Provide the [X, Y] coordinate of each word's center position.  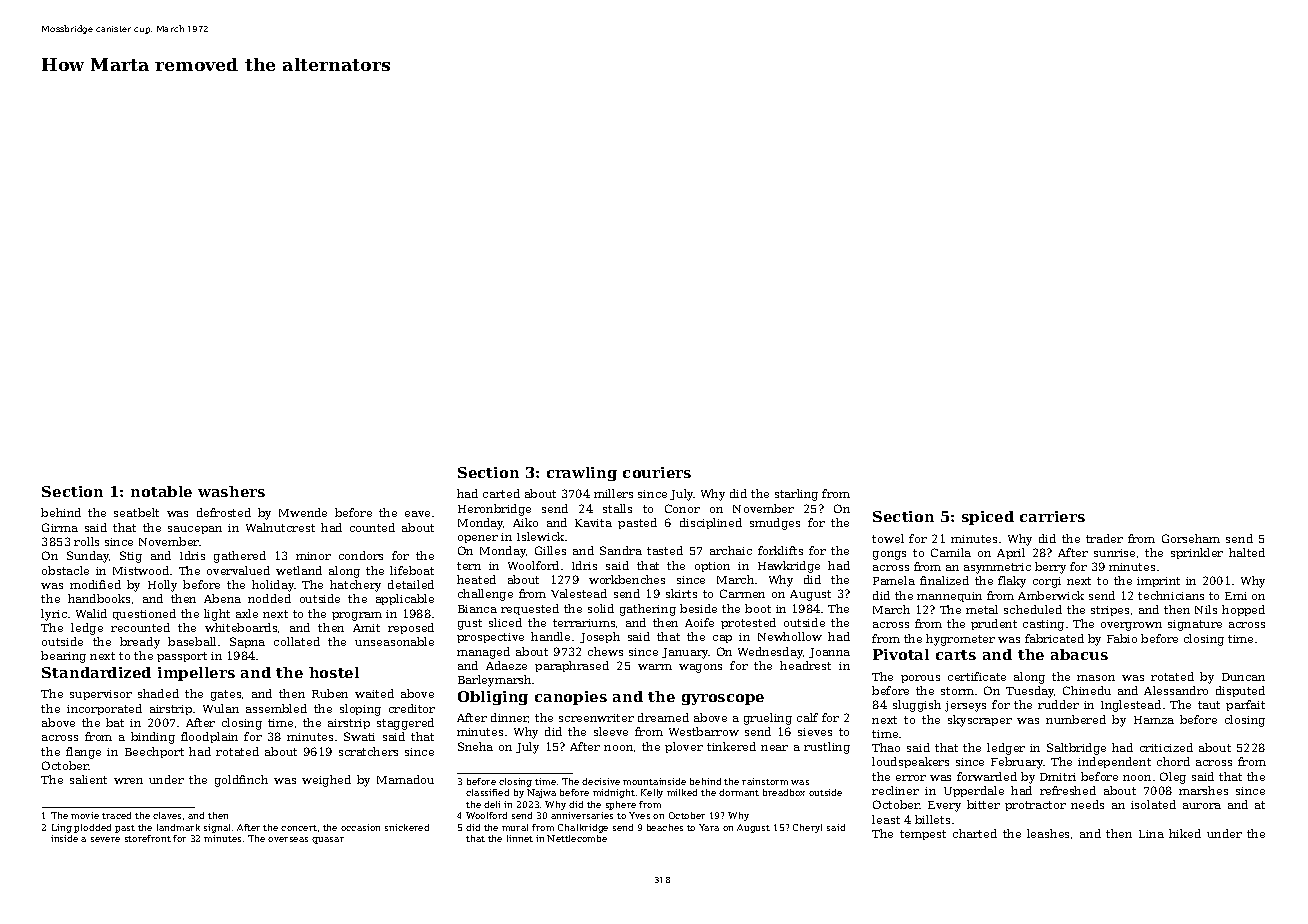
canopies [571, 698]
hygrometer [960, 640]
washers [231, 491]
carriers [1052, 516]
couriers [657, 472]
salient [88, 779]
